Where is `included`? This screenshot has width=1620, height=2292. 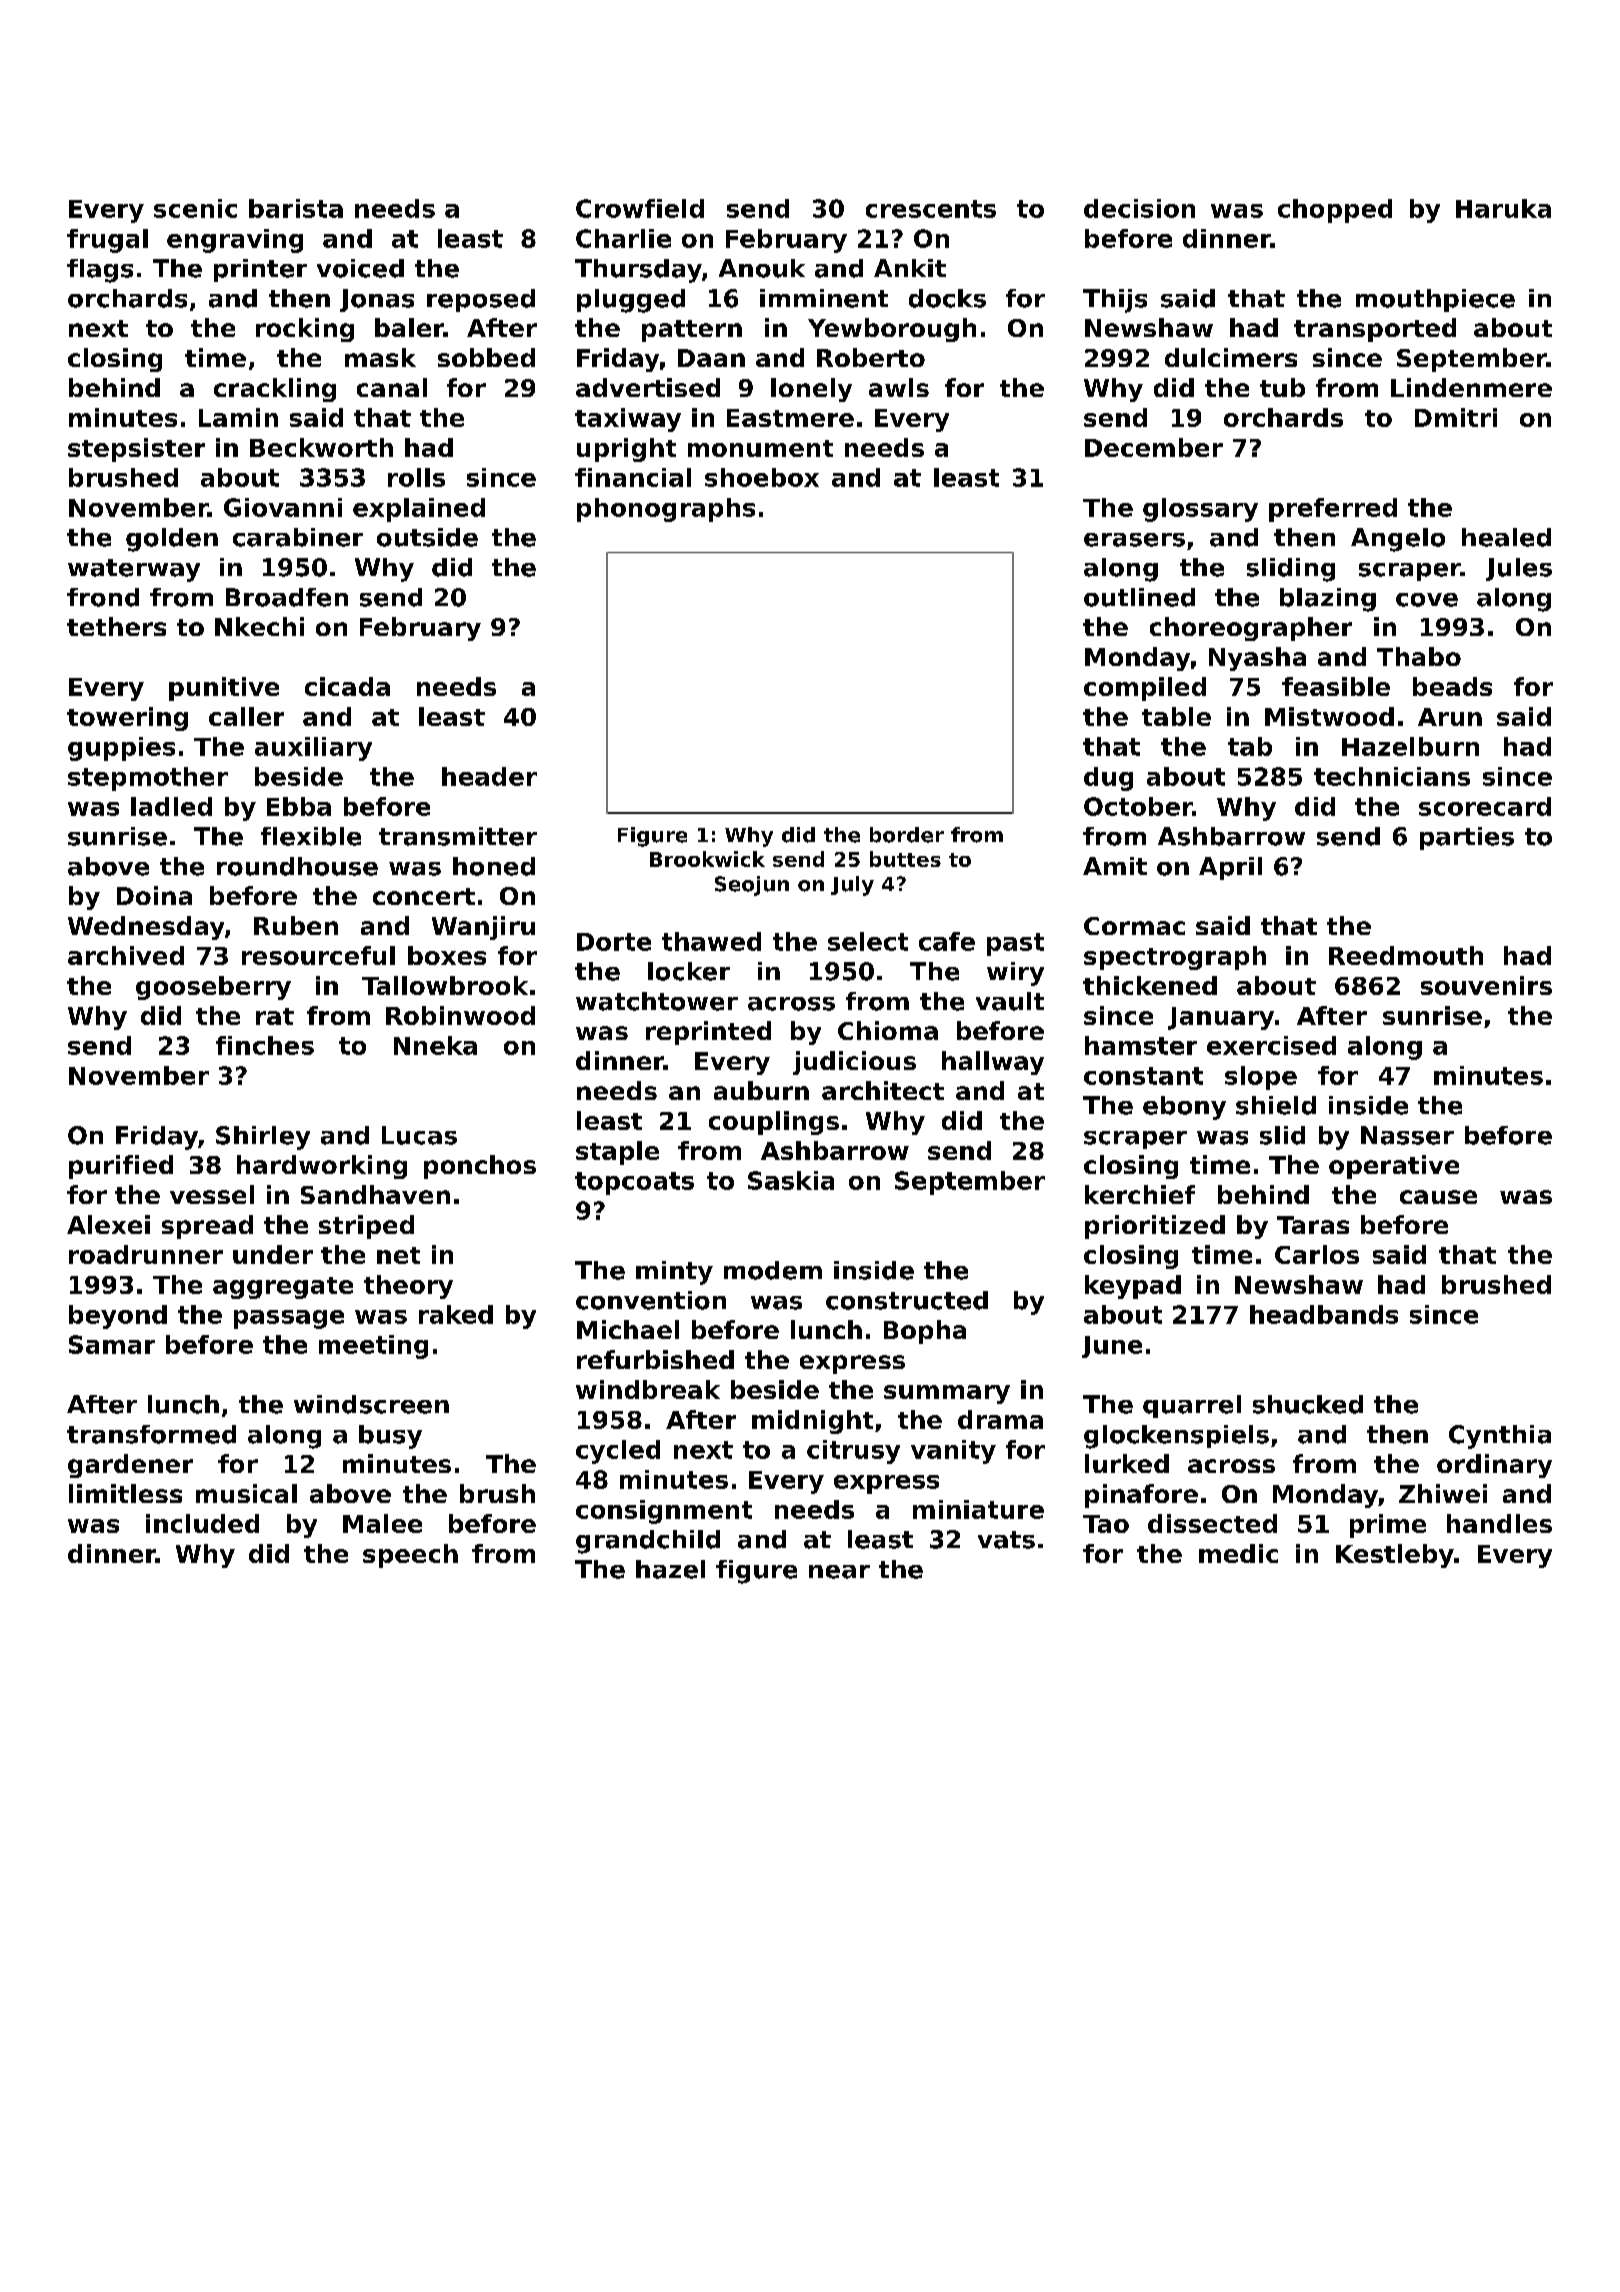
included is located at coordinates (202, 1523).
